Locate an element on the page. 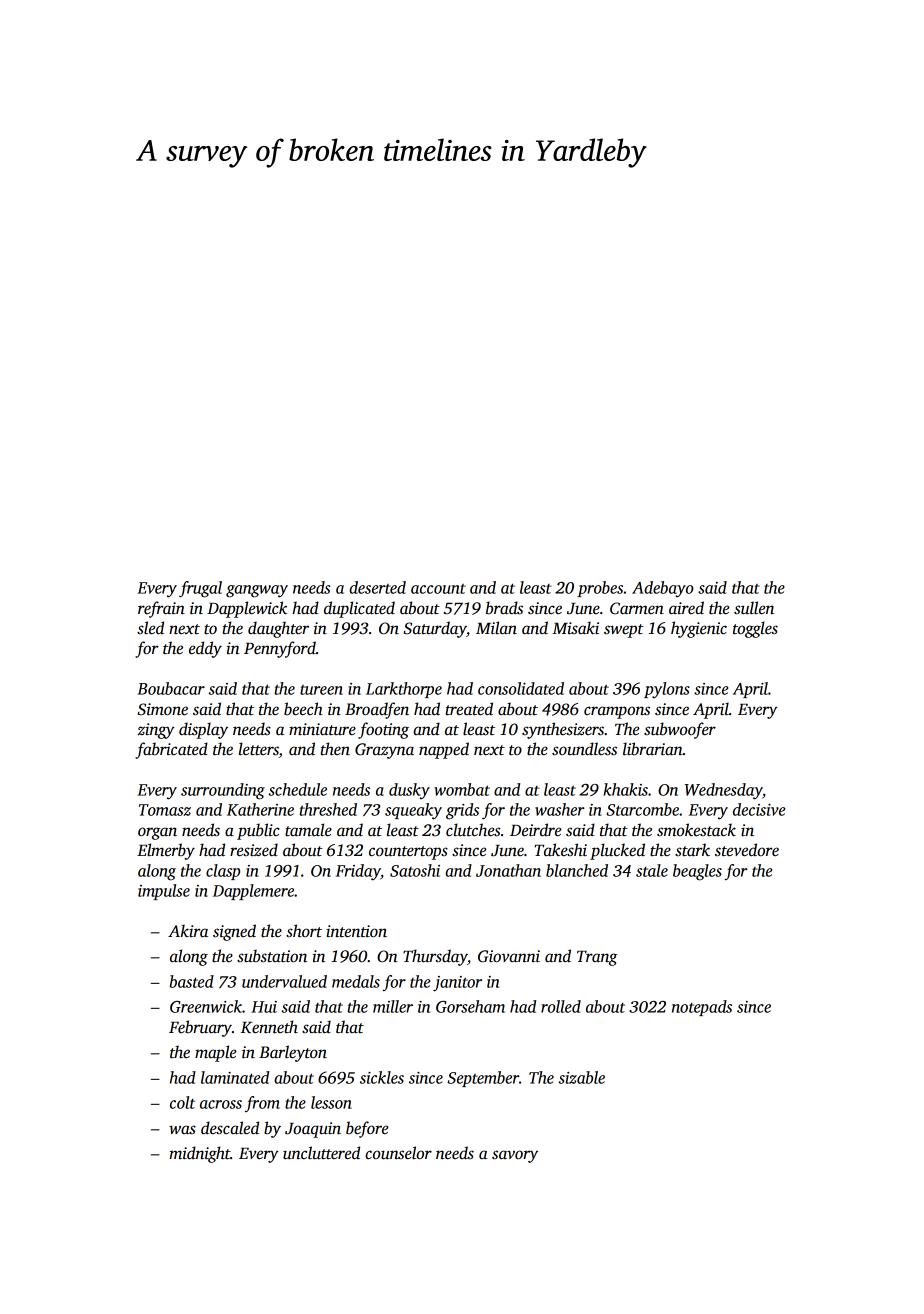  public is located at coordinates (258, 831).
